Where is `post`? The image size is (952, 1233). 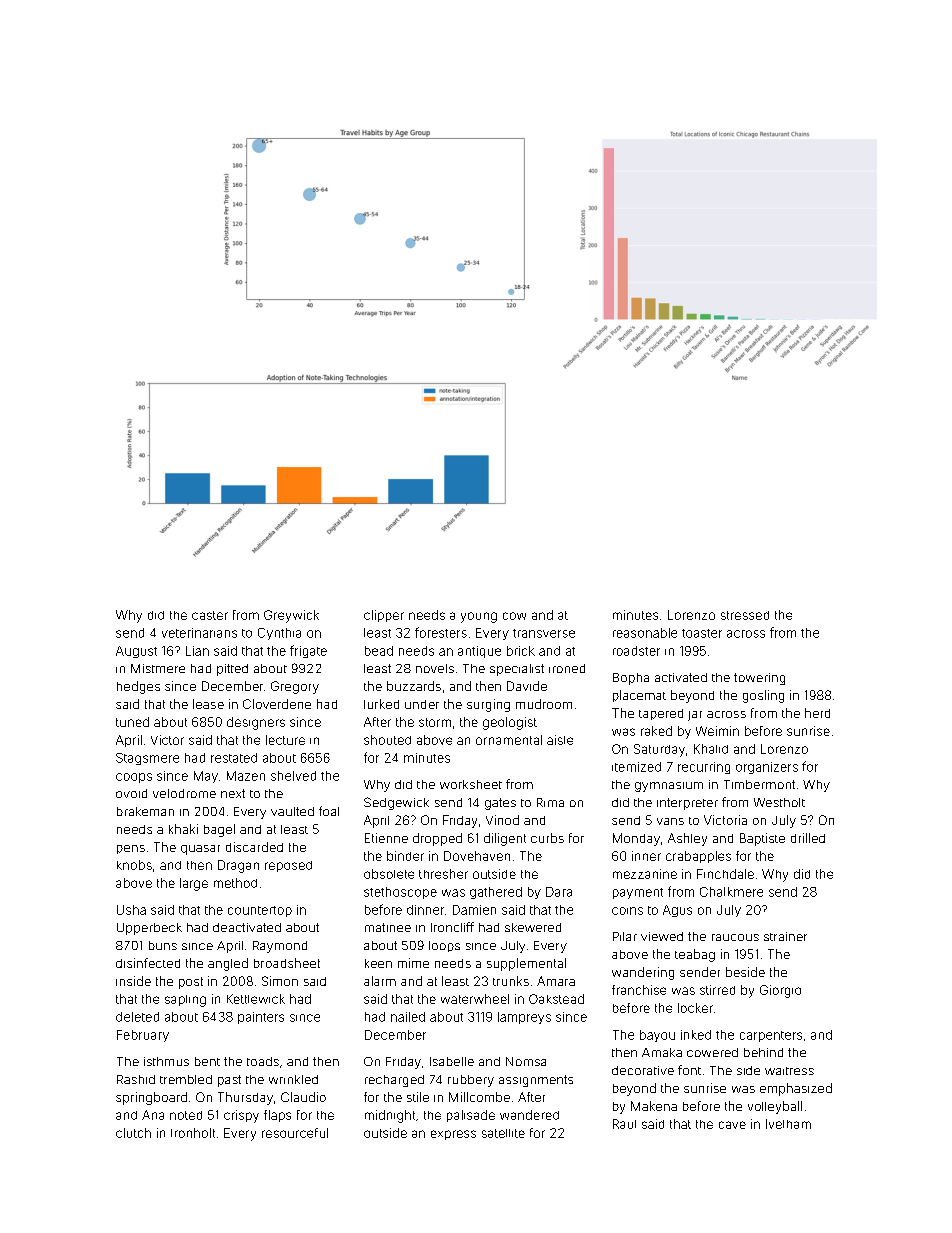
post is located at coordinates (191, 983).
